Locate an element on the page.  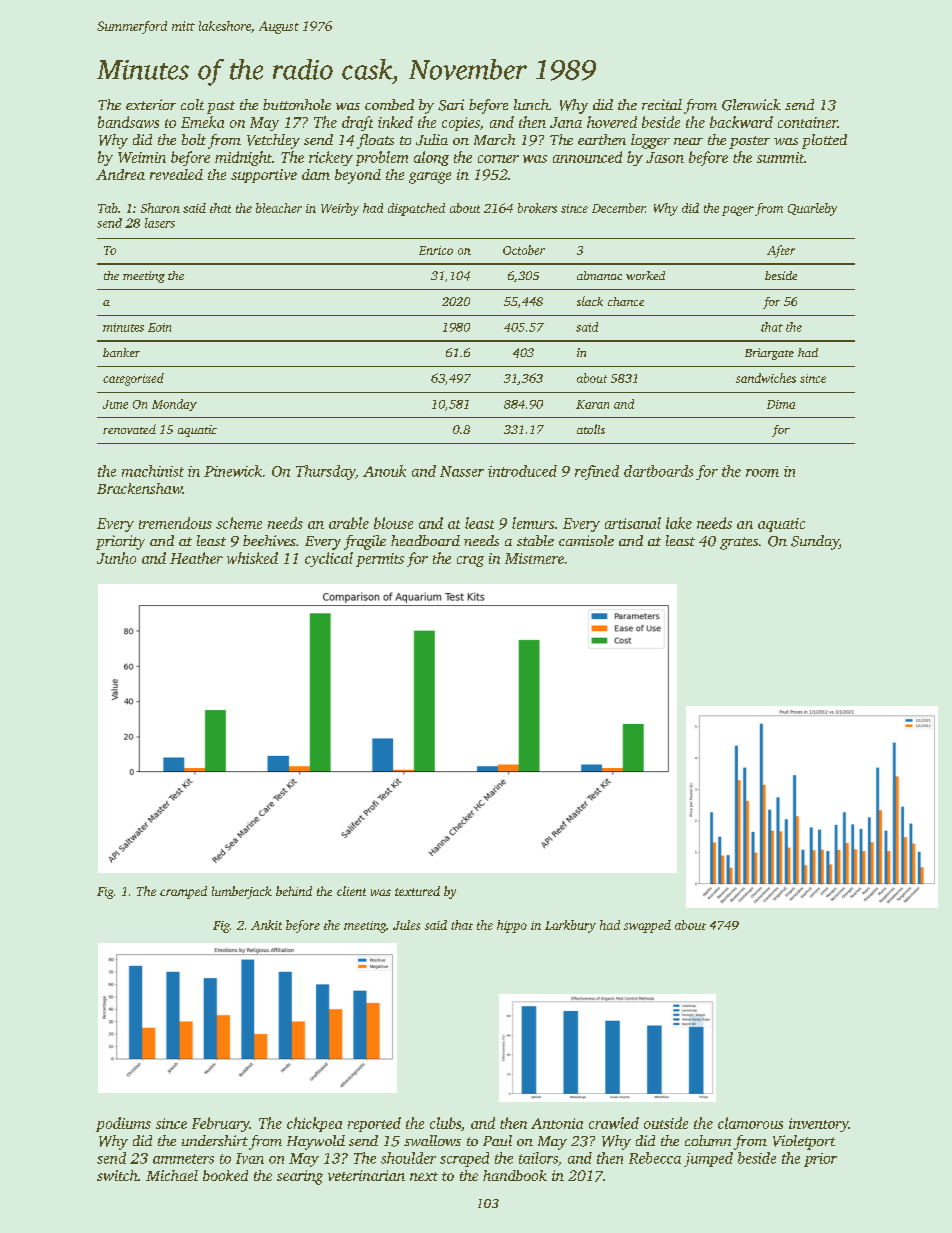
headboard is located at coordinates (425, 540).
